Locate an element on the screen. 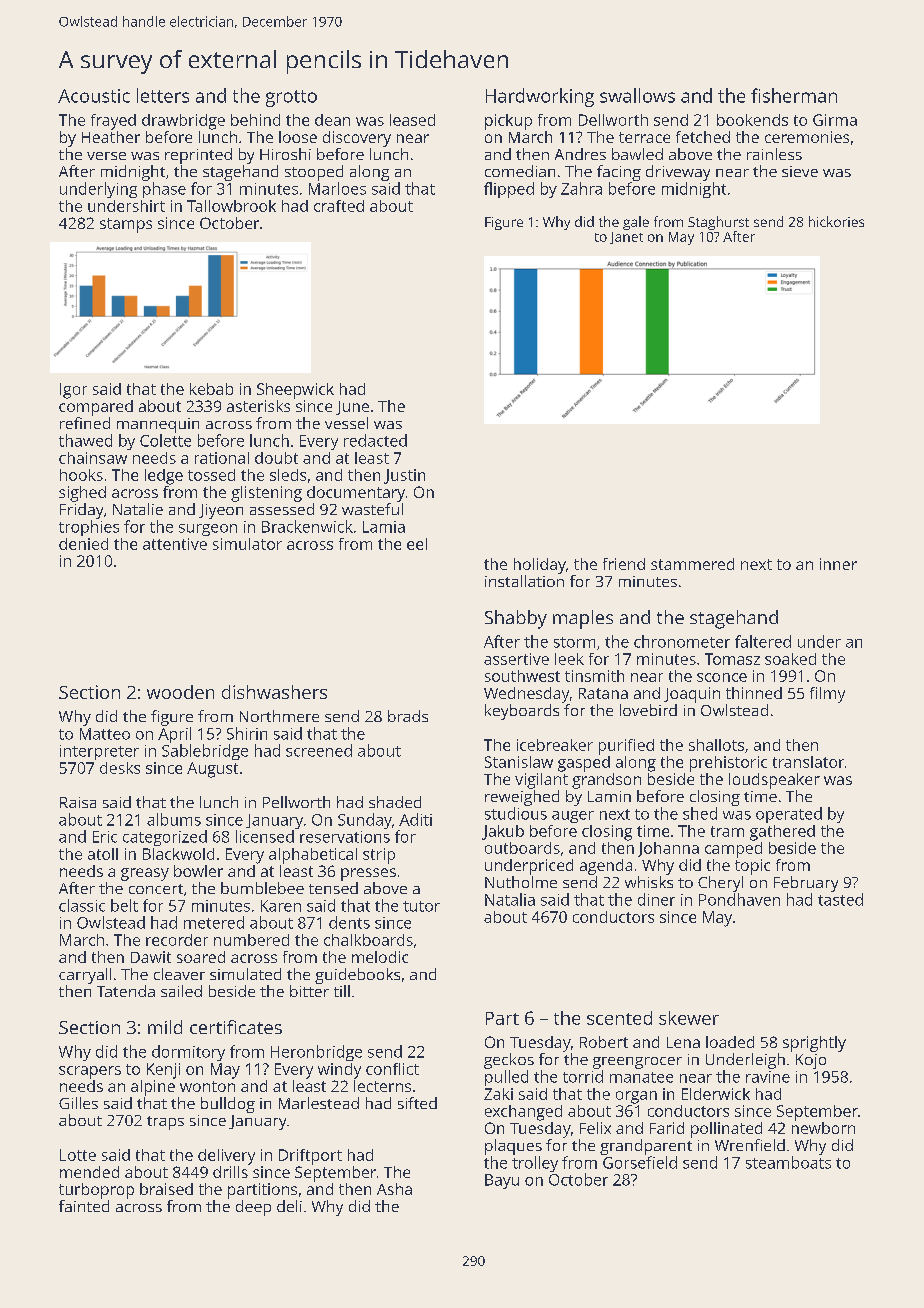 This screenshot has height=1308, width=924. certificates is located at coordinates (236, 1027).
